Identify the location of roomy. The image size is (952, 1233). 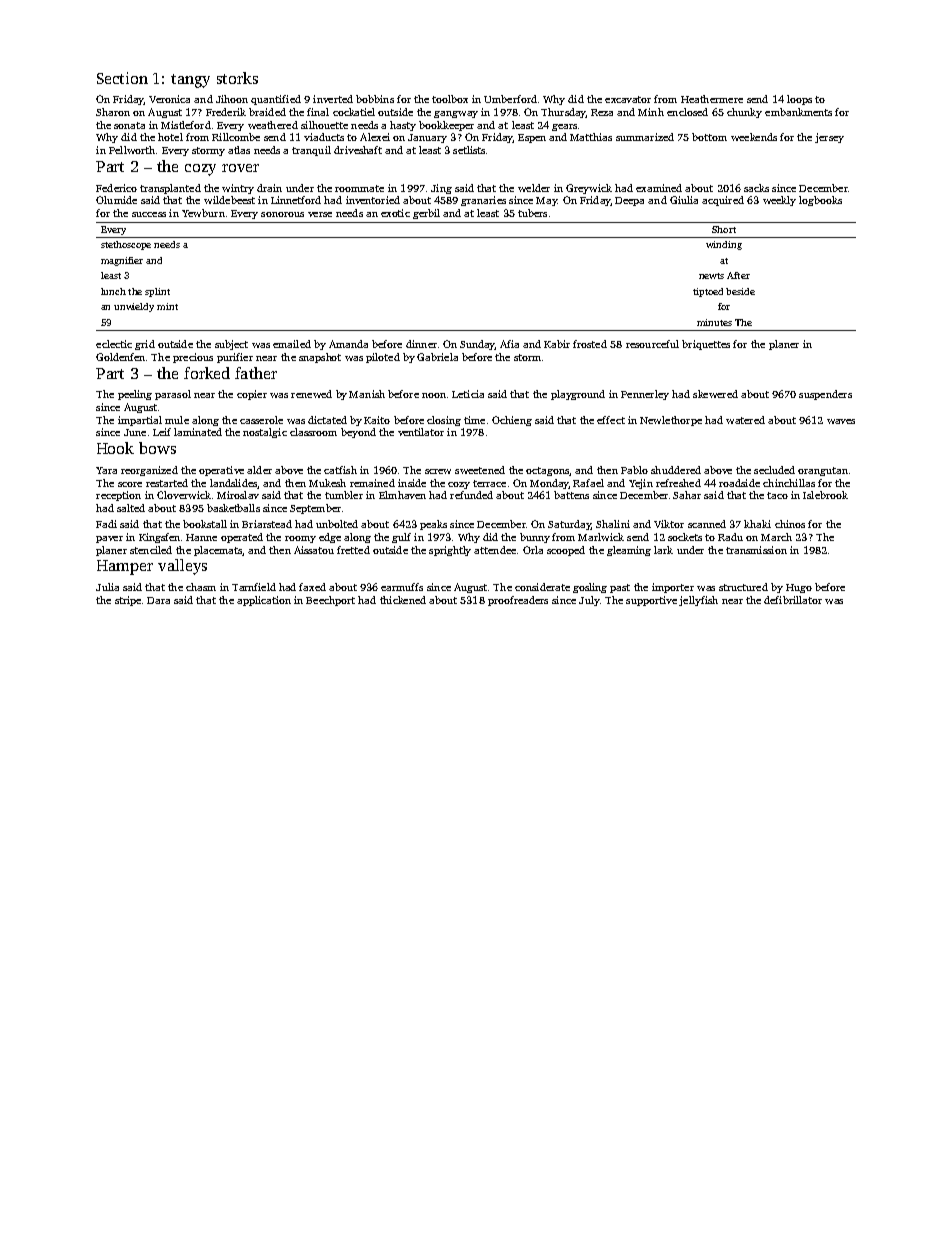
(300, 539).
